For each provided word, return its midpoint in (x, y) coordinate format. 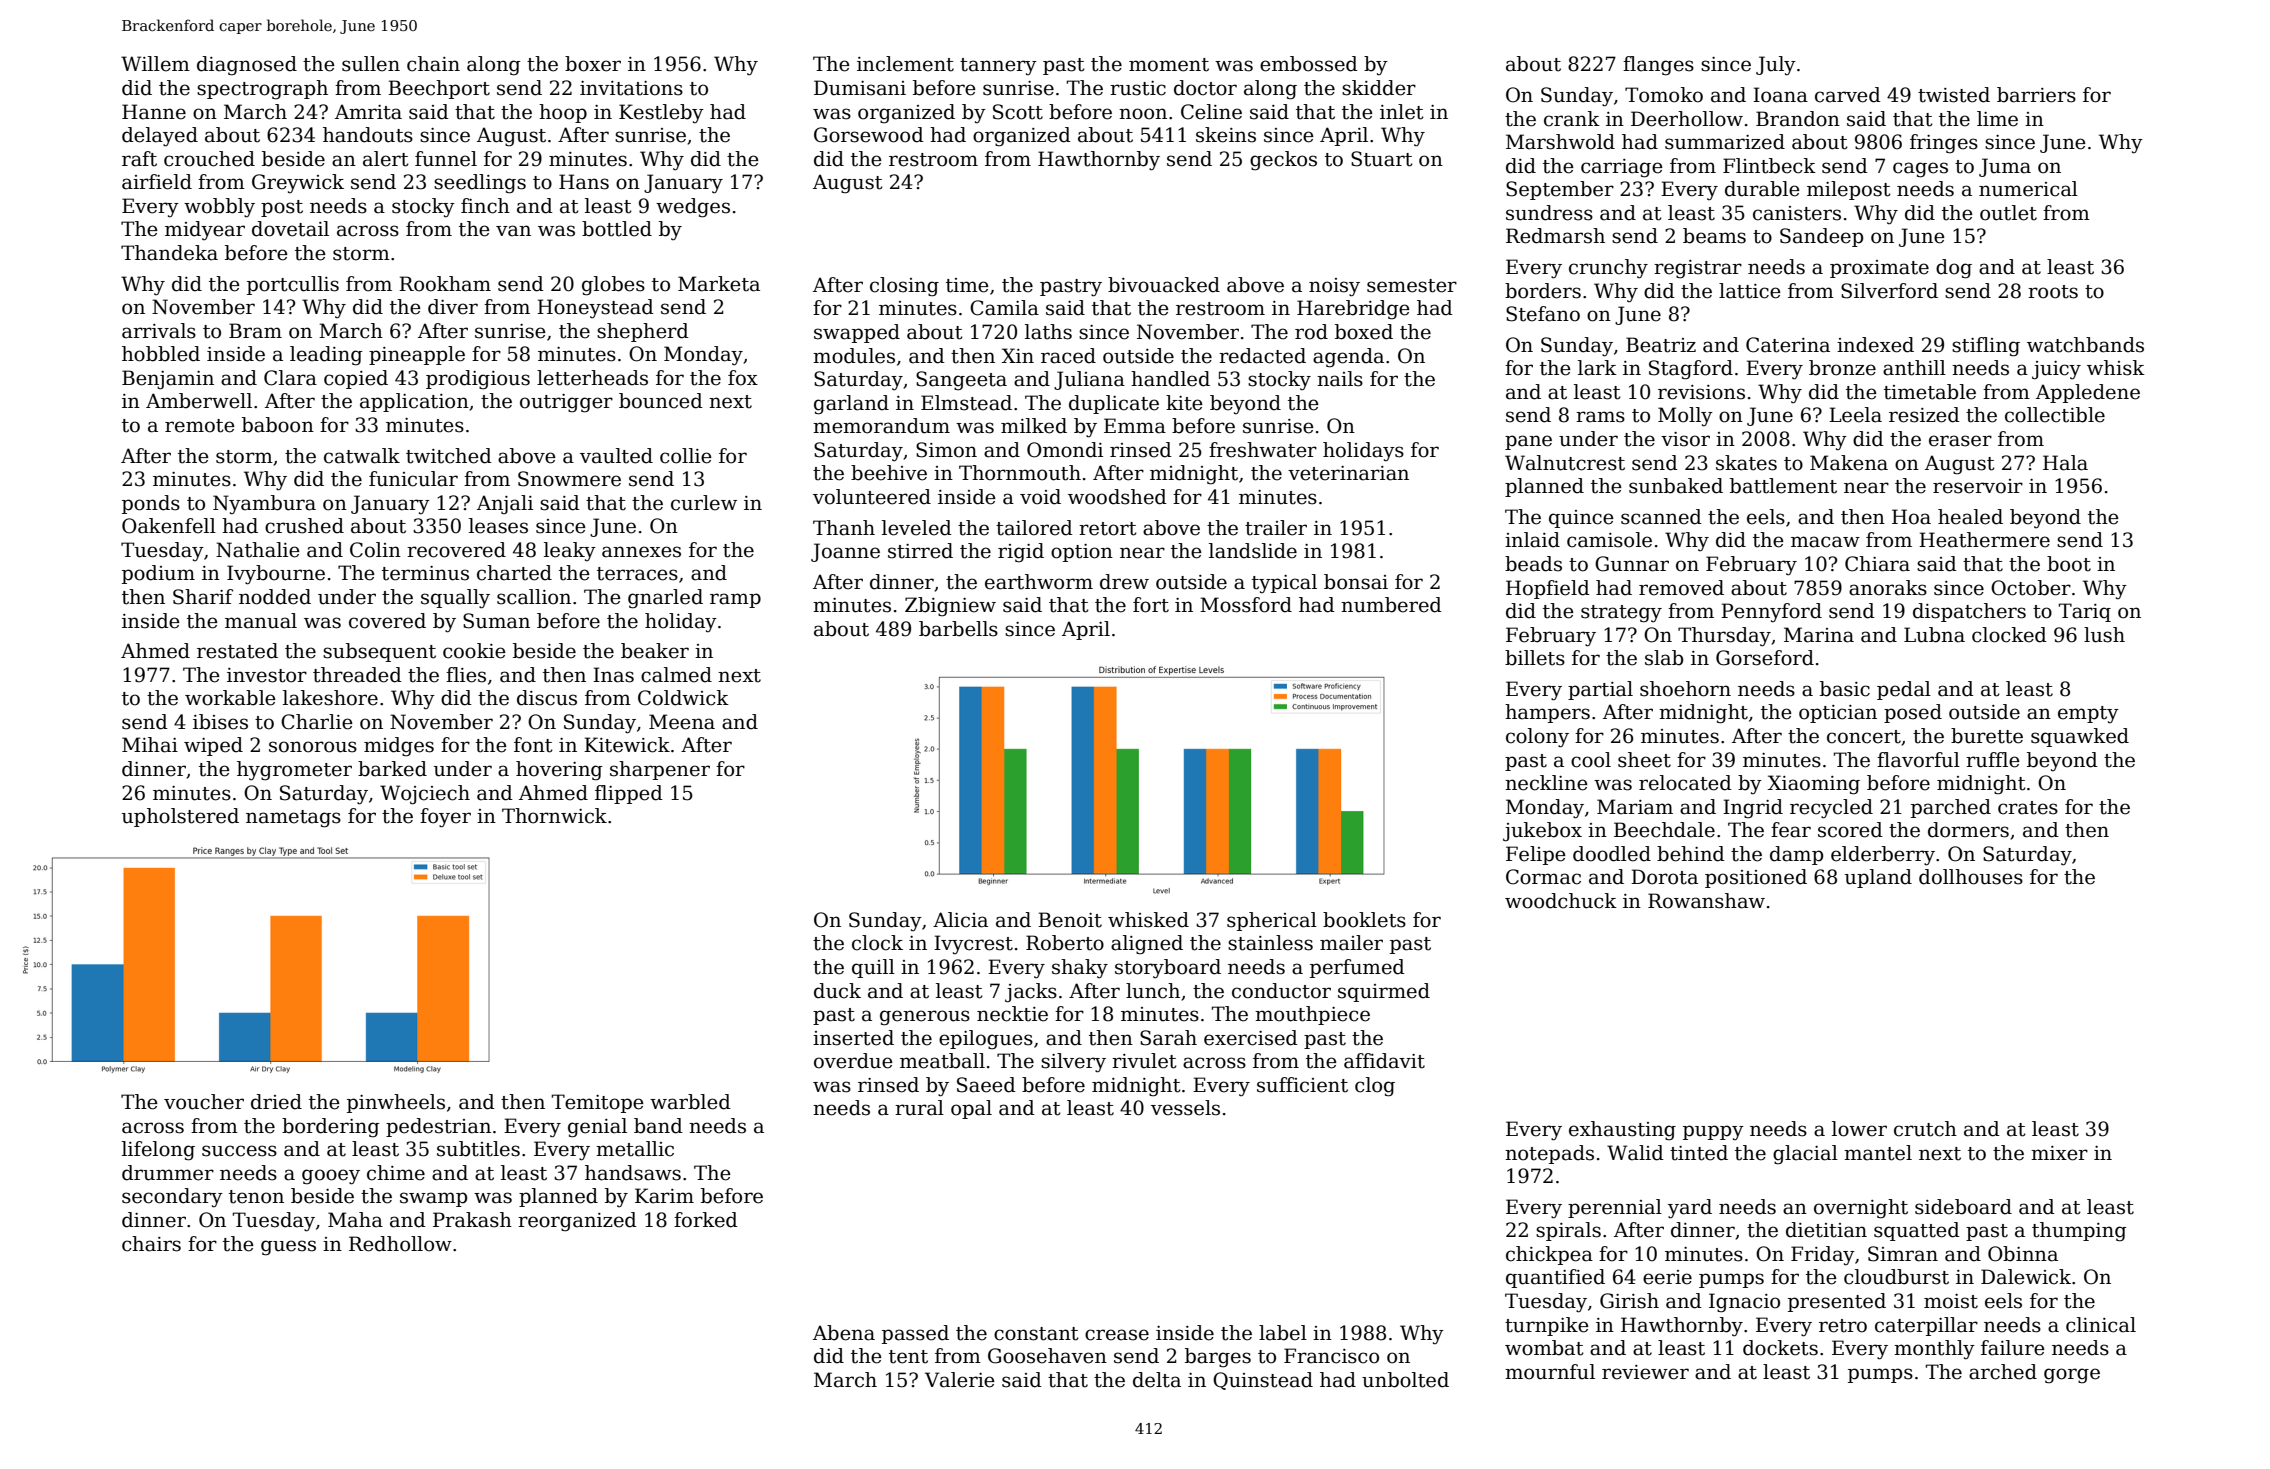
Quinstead (1263, 1381)
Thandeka (169, 253)
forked (706, 1220)
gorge (2072, 1376)
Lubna (1934, 635)
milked (1034, 426)
